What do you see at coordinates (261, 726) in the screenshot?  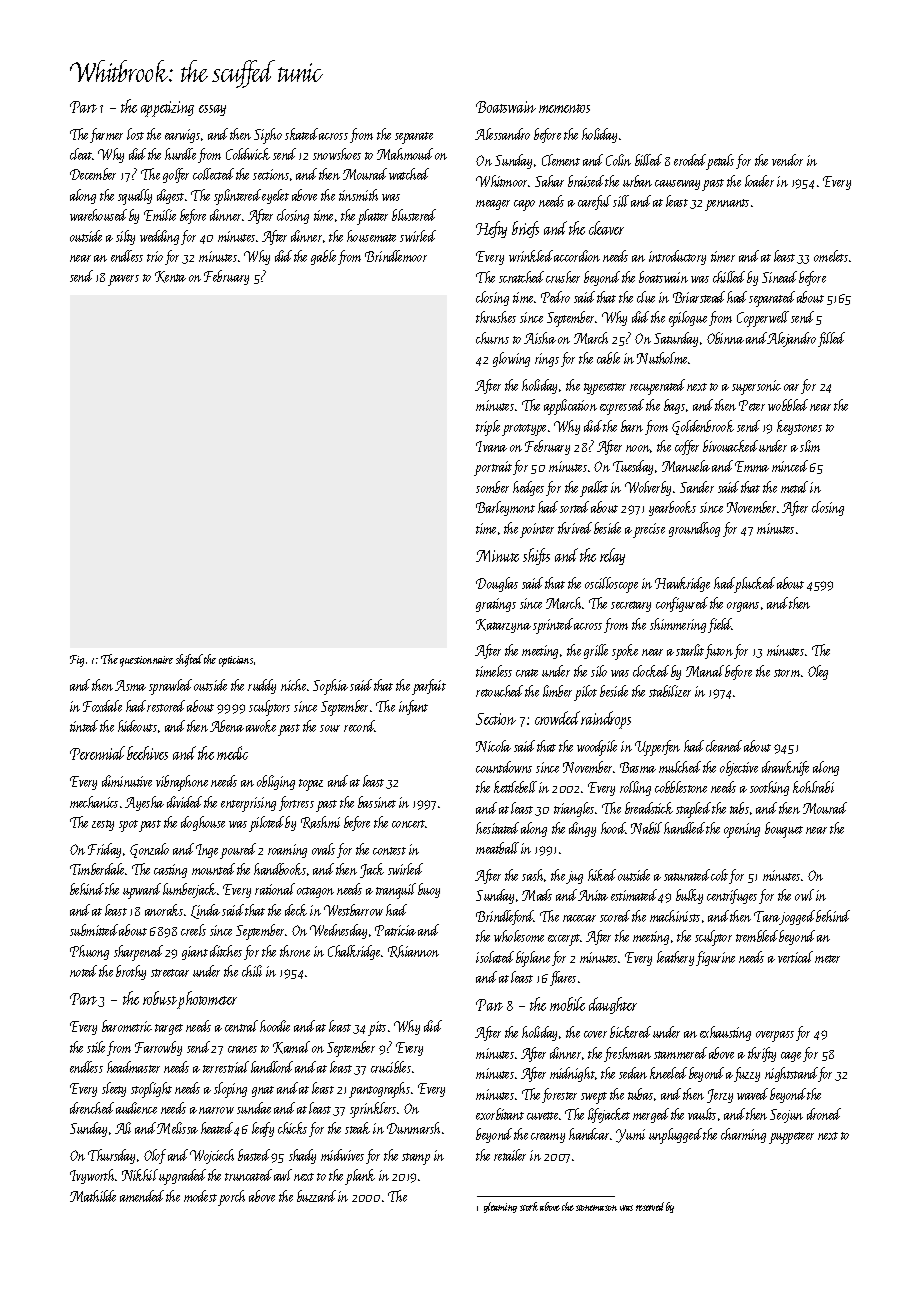 I see `awoke` at bounding box center [261, 726].
